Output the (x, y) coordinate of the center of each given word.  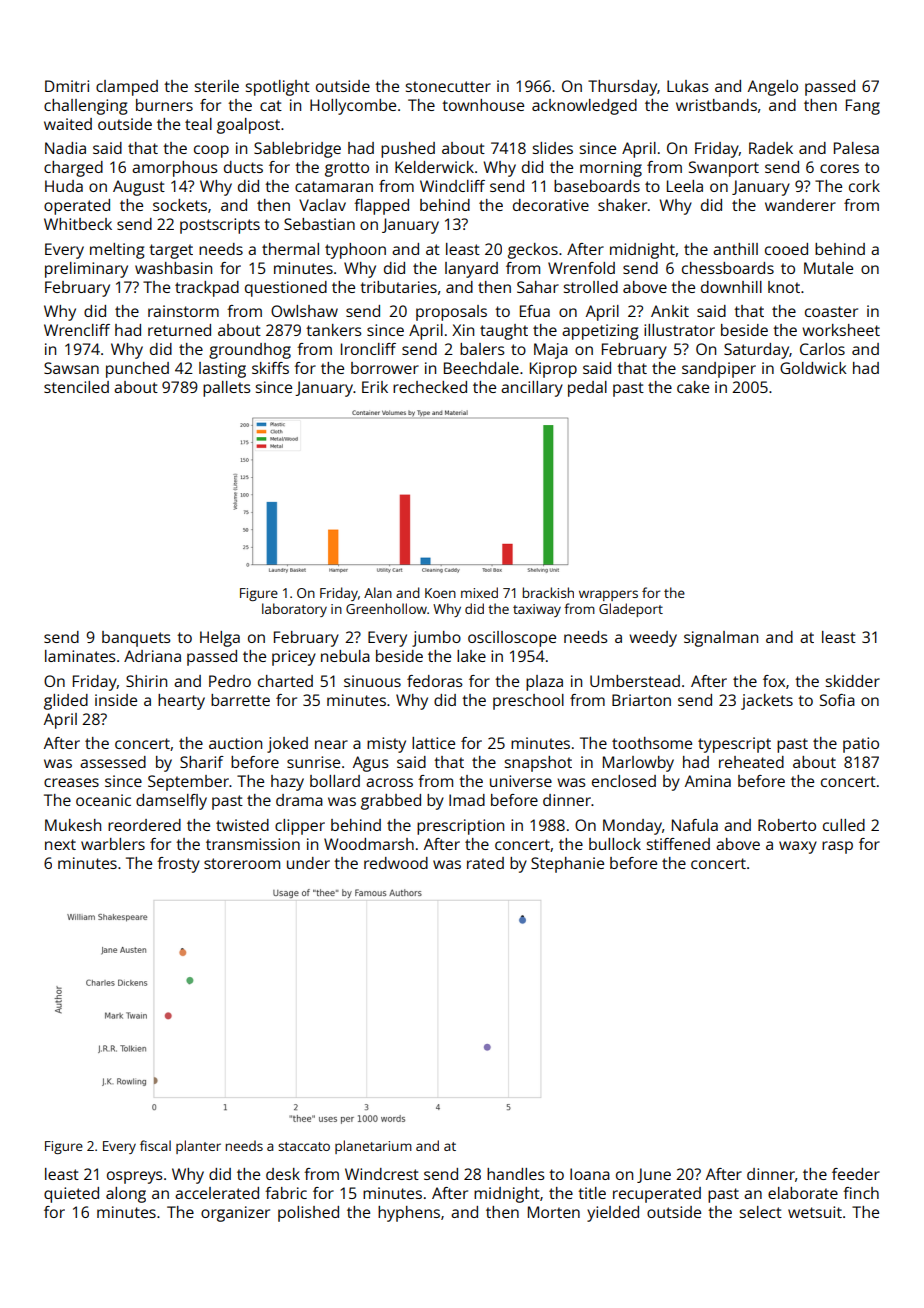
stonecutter (448, 86)
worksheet (841, 330)
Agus (371, 764)
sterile (217, 86)
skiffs (270, 368)
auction (235, 743)
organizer (235, 1214)
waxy (798, 847)
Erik (375, 387)
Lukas (688, 86)
